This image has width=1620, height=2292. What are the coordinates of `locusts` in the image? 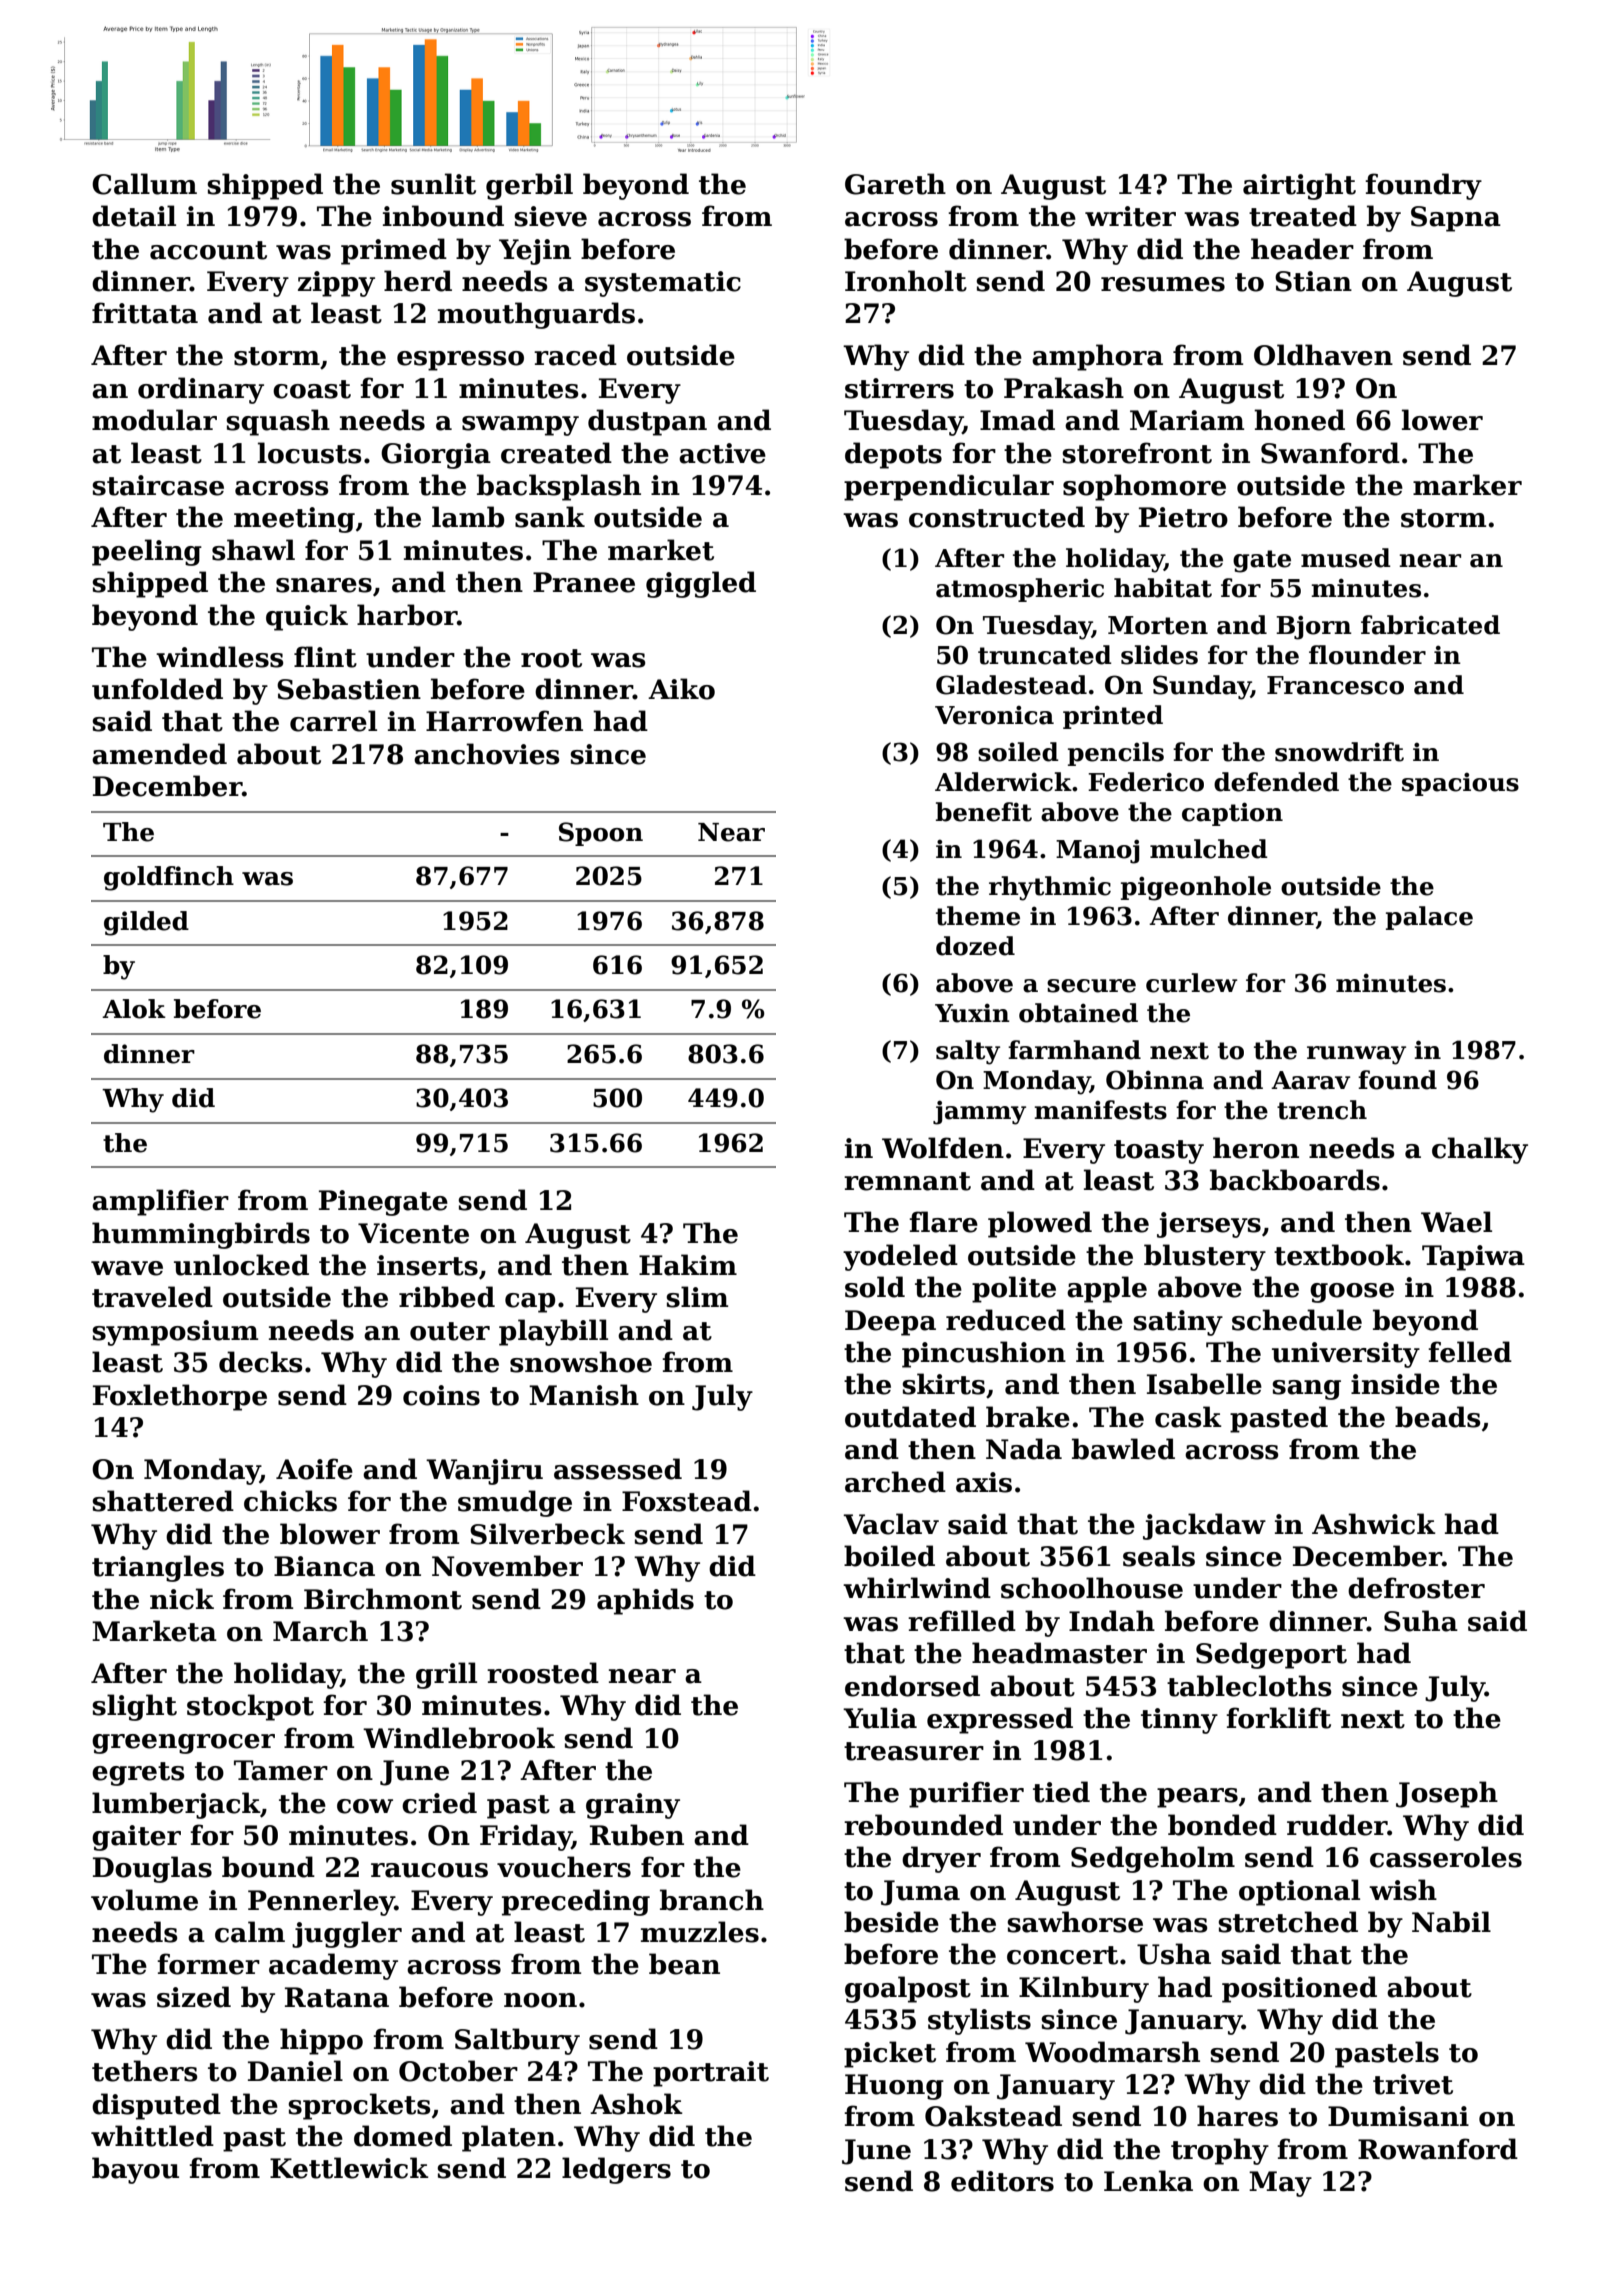 It's located at (309, 453).
